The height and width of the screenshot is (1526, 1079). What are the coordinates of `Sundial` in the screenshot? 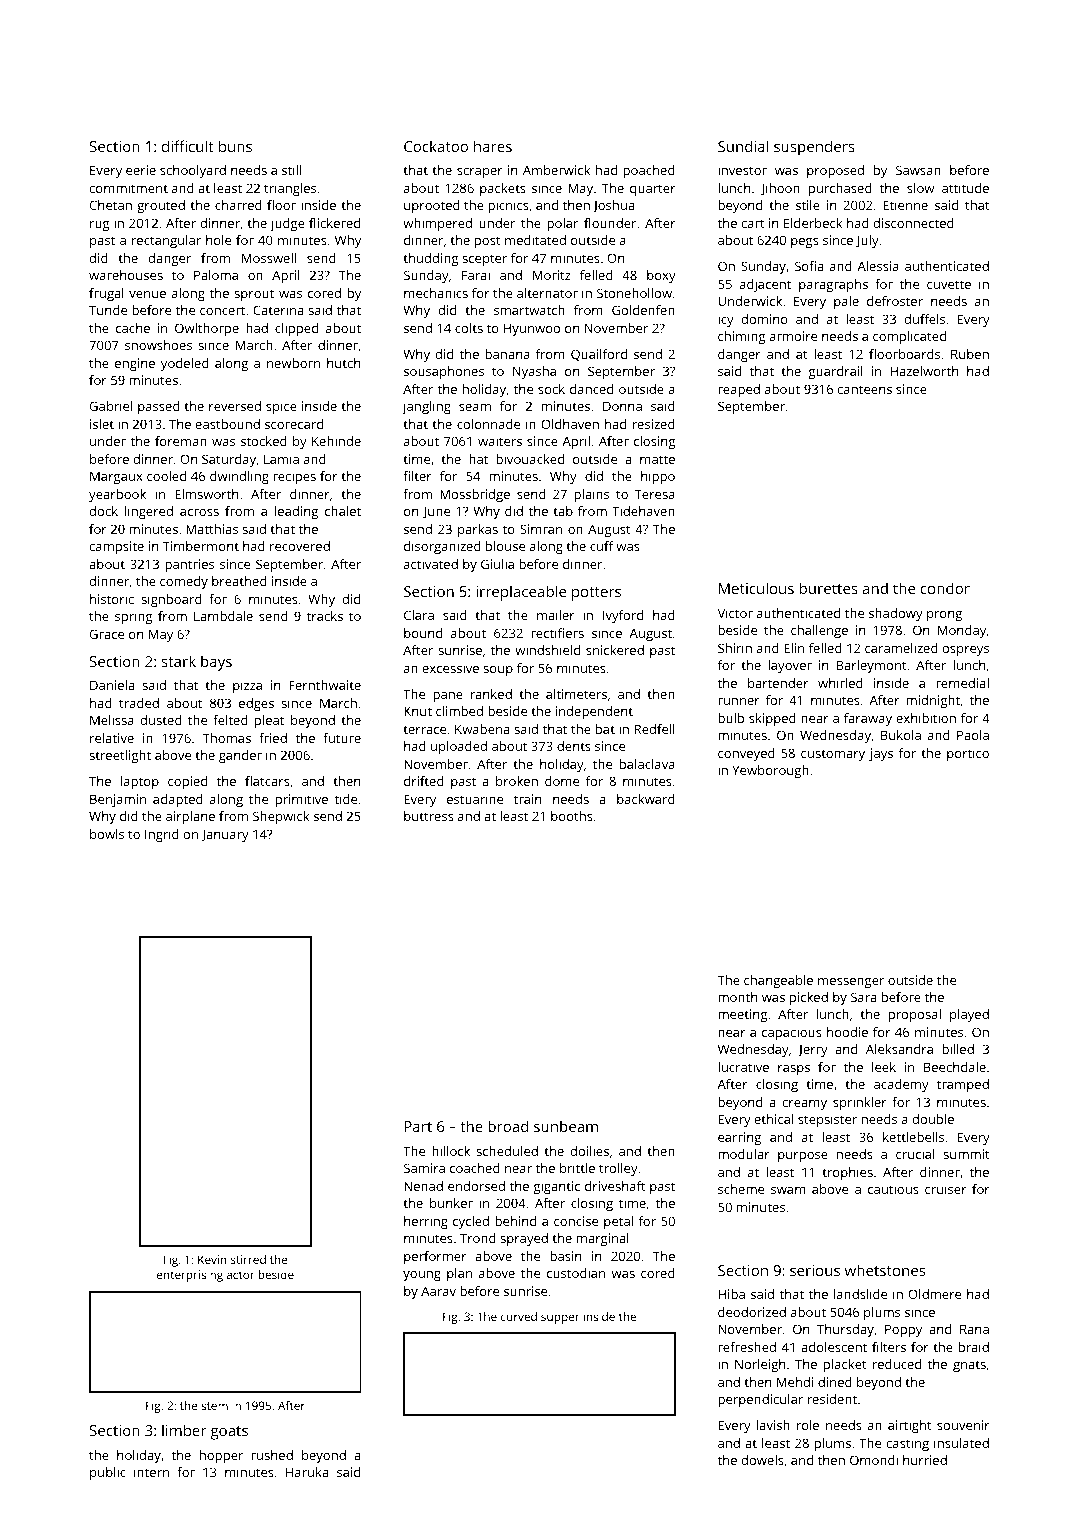 It's located at (743, 146).
